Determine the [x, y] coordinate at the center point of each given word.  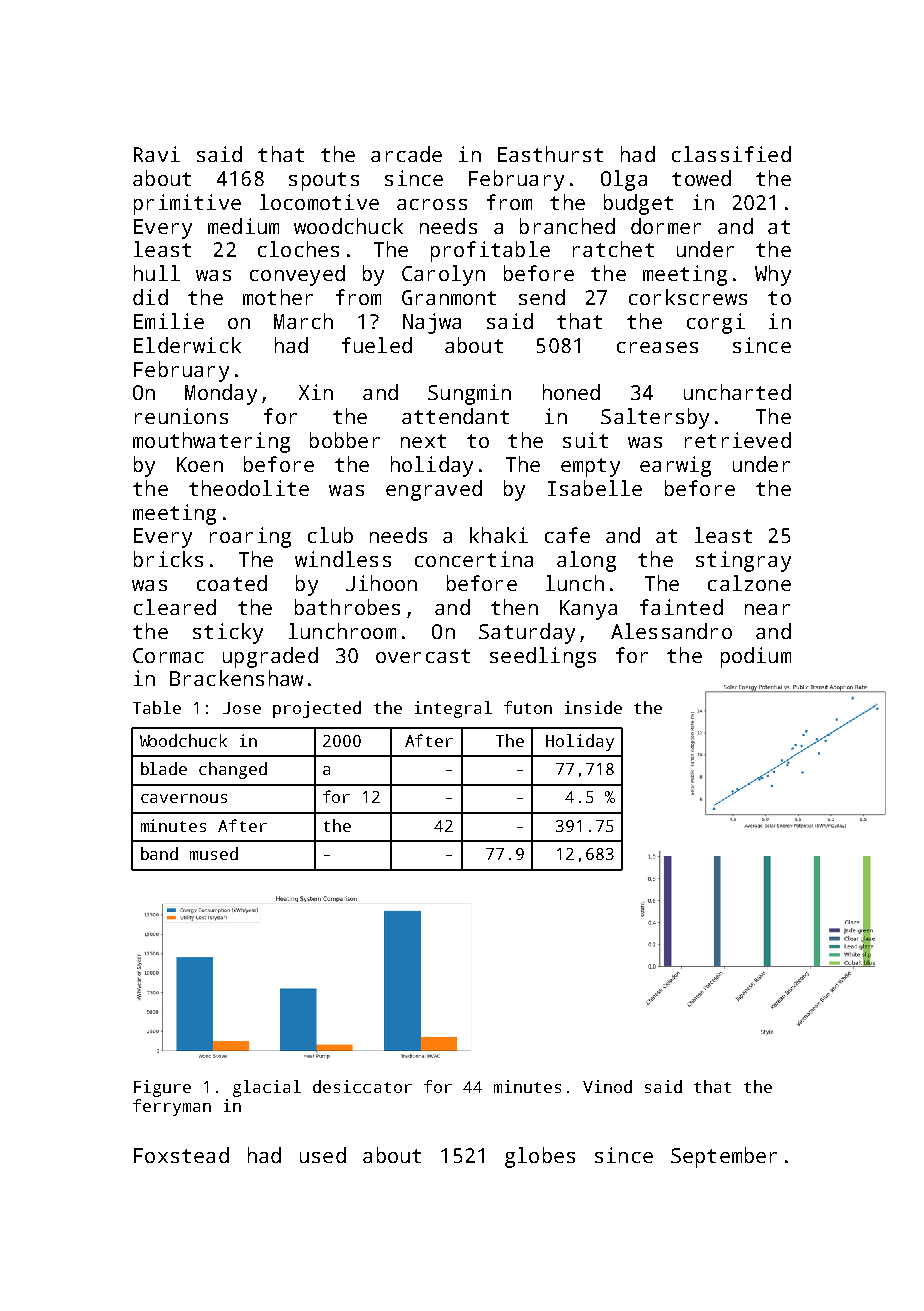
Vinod [607, 1086]
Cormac [168, 655]
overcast [423, 656]
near [767, 609]
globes [540, 1157]
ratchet [613, 249]
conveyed [297, 275]
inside [593, 707]
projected [317, 709]
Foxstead [181, 1155]
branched [567, 226]
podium [756, 657]
